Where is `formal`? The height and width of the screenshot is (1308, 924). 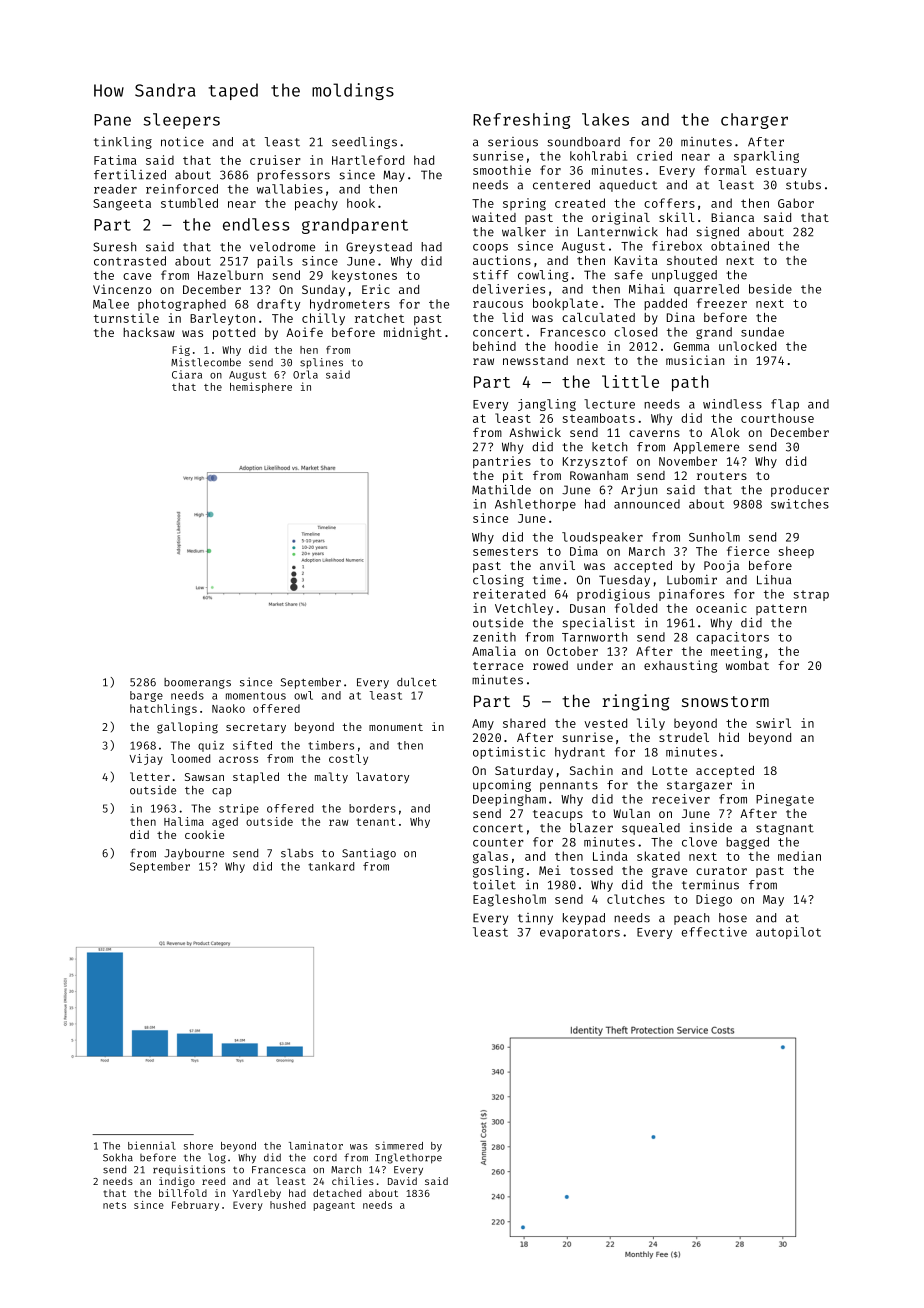
formal is located at coordinates (725, 170).
